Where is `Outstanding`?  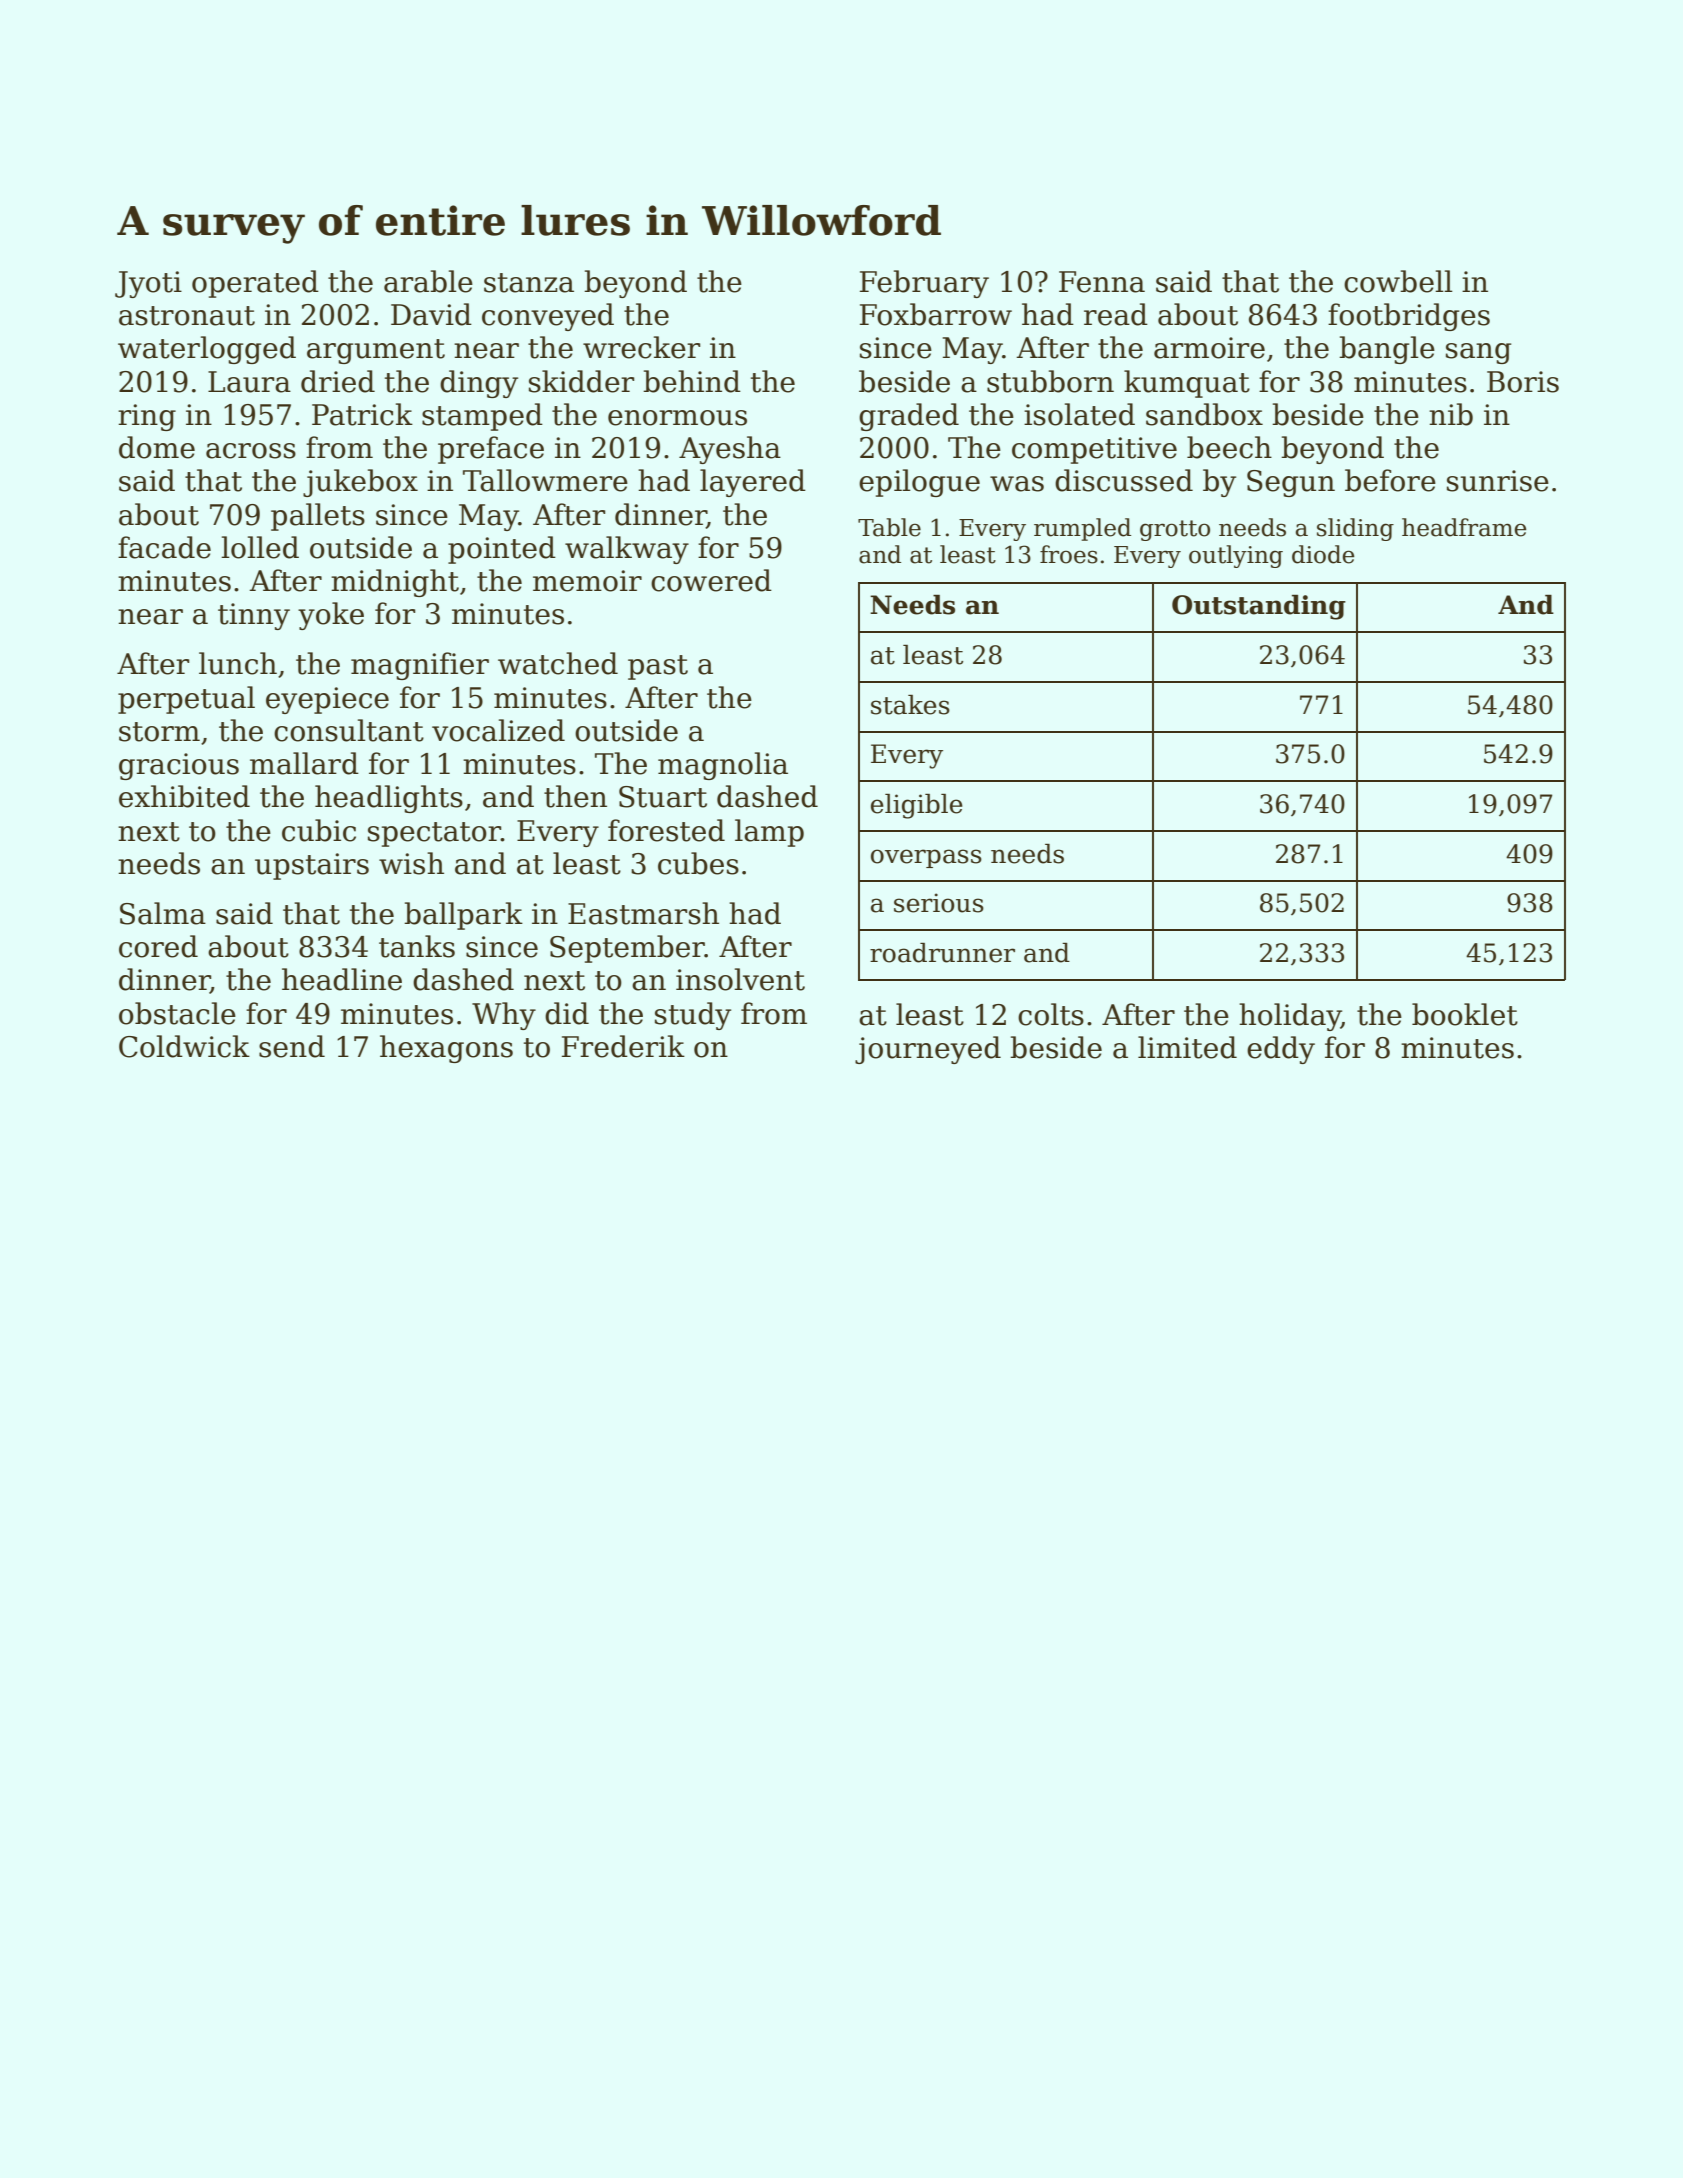
Outstanding is located at coordinates (1259, 607).
